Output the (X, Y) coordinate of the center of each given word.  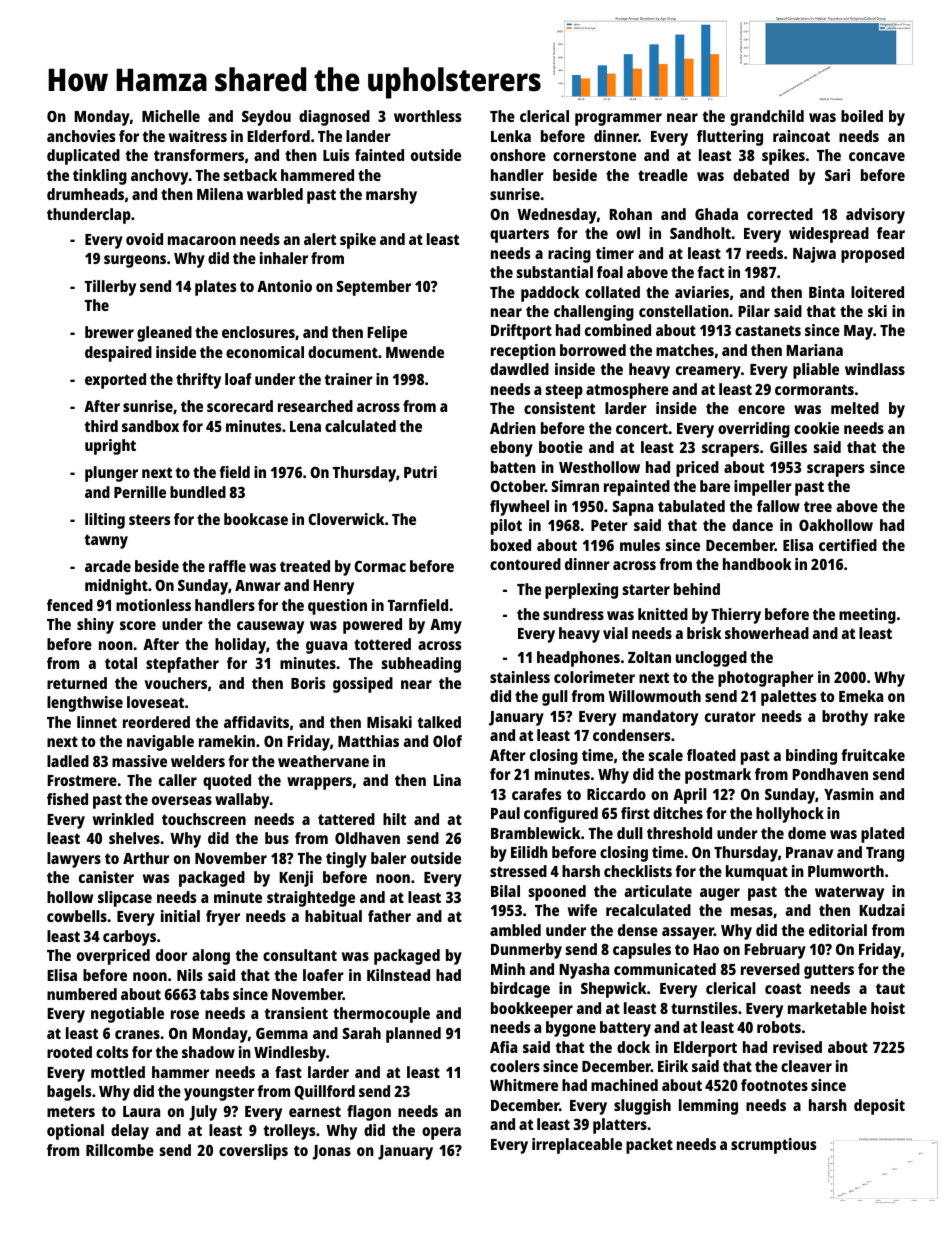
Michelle (171, 116)
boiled (862, 116)
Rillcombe (120, 1150)
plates (215, 288)
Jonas (331, 1152)
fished (67, 799)
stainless (520, 677)
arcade (108, 566)
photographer (766, 679)
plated (882, 835)
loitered (877, 292)
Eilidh (529, 852)
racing (569, 255)
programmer (618, 119)
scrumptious (773, 1146)
